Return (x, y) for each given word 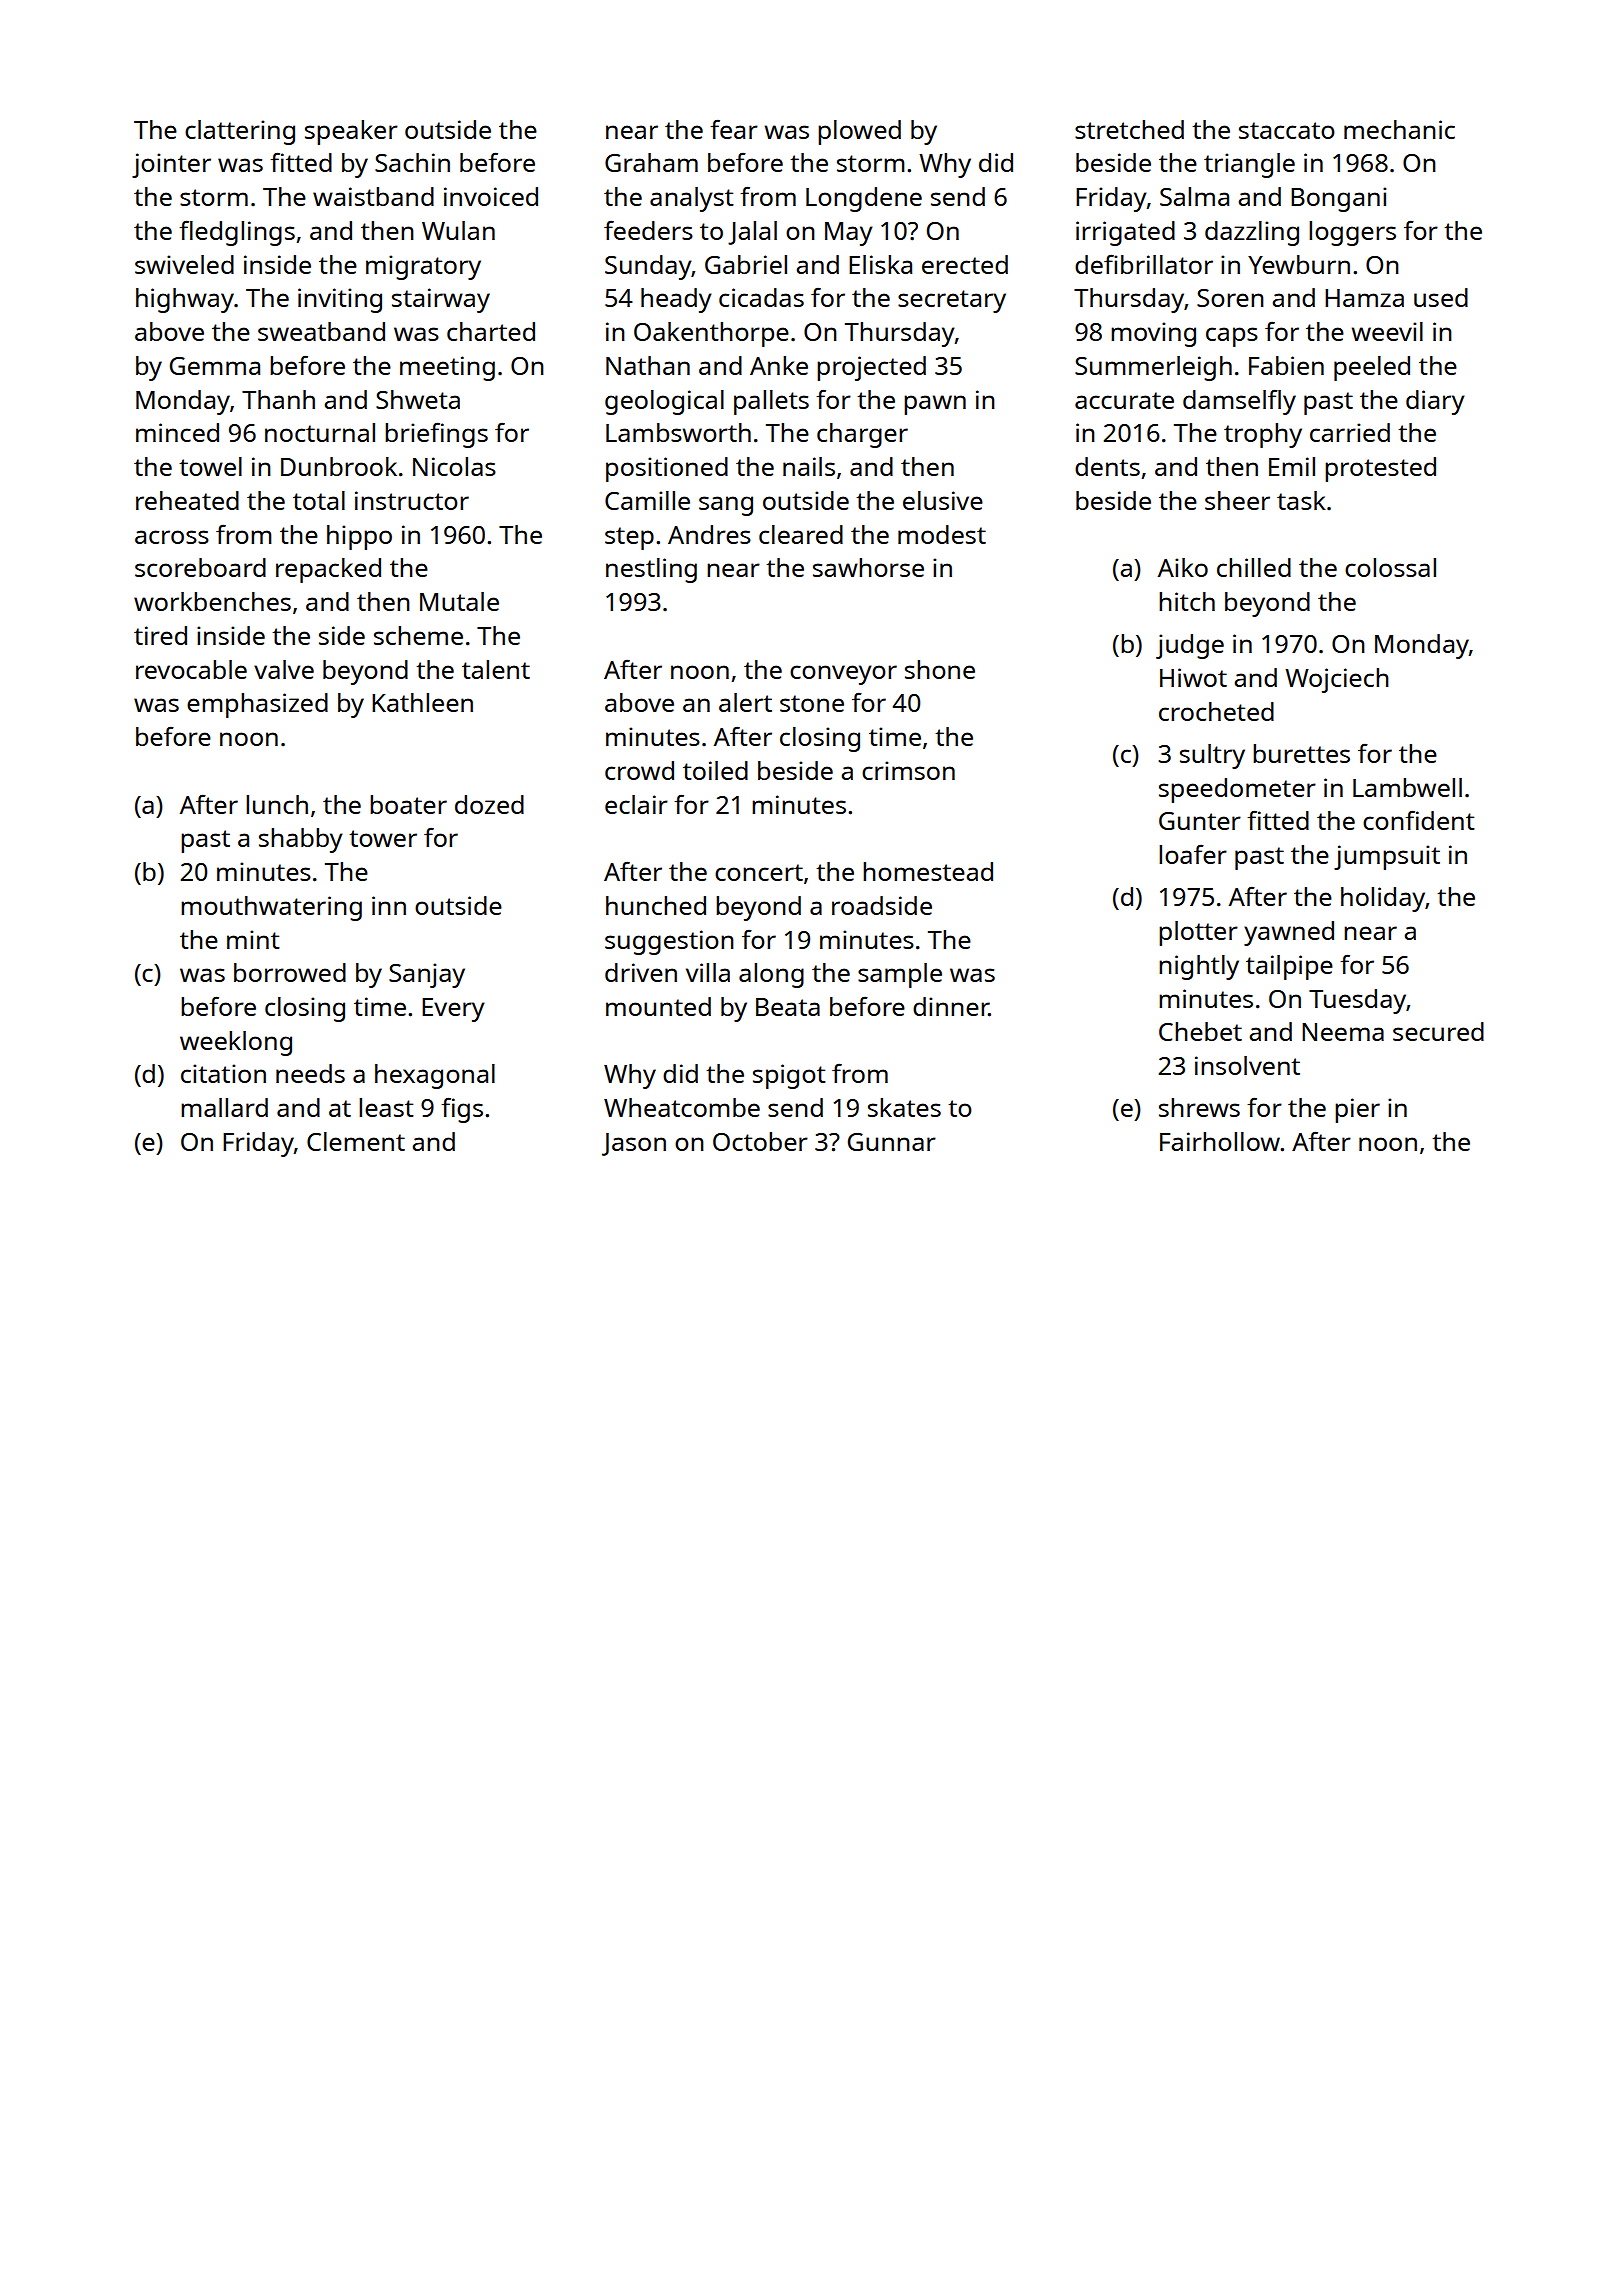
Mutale (459, 601)
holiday (1383, 899)
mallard (224, 1107)
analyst (692, 199)
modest (942, 534)
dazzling (1252, 233)
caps (1232, 337)
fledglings (237, 233)
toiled (715, 770)
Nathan (648, 365)
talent (496, 669)
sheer (1237, 500)
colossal (1390, 567)
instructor (412, 500)
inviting (340, 300)
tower (383, 838)
